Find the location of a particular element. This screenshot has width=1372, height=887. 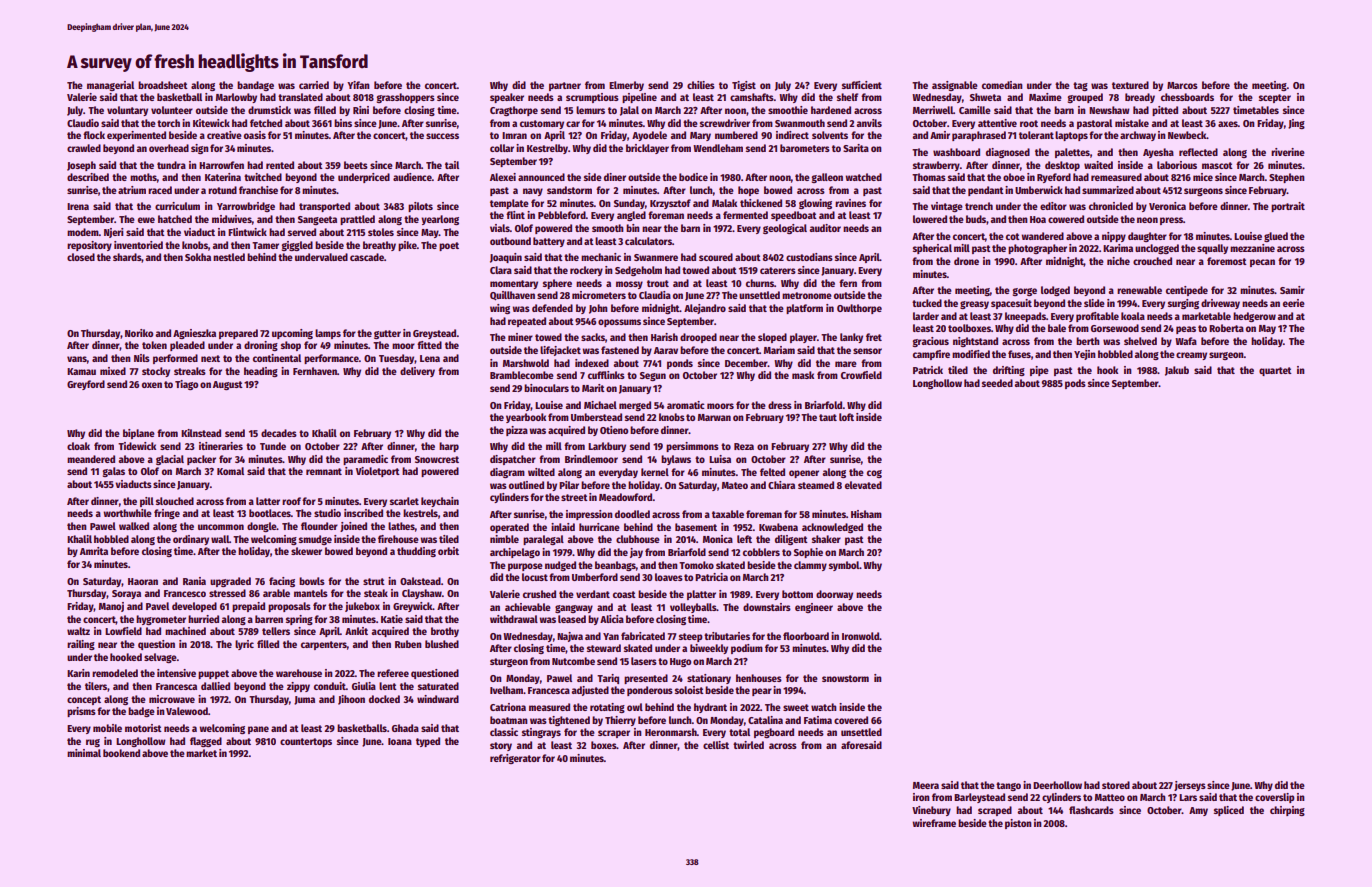

scarlet is located at coordinates (404, 501).
